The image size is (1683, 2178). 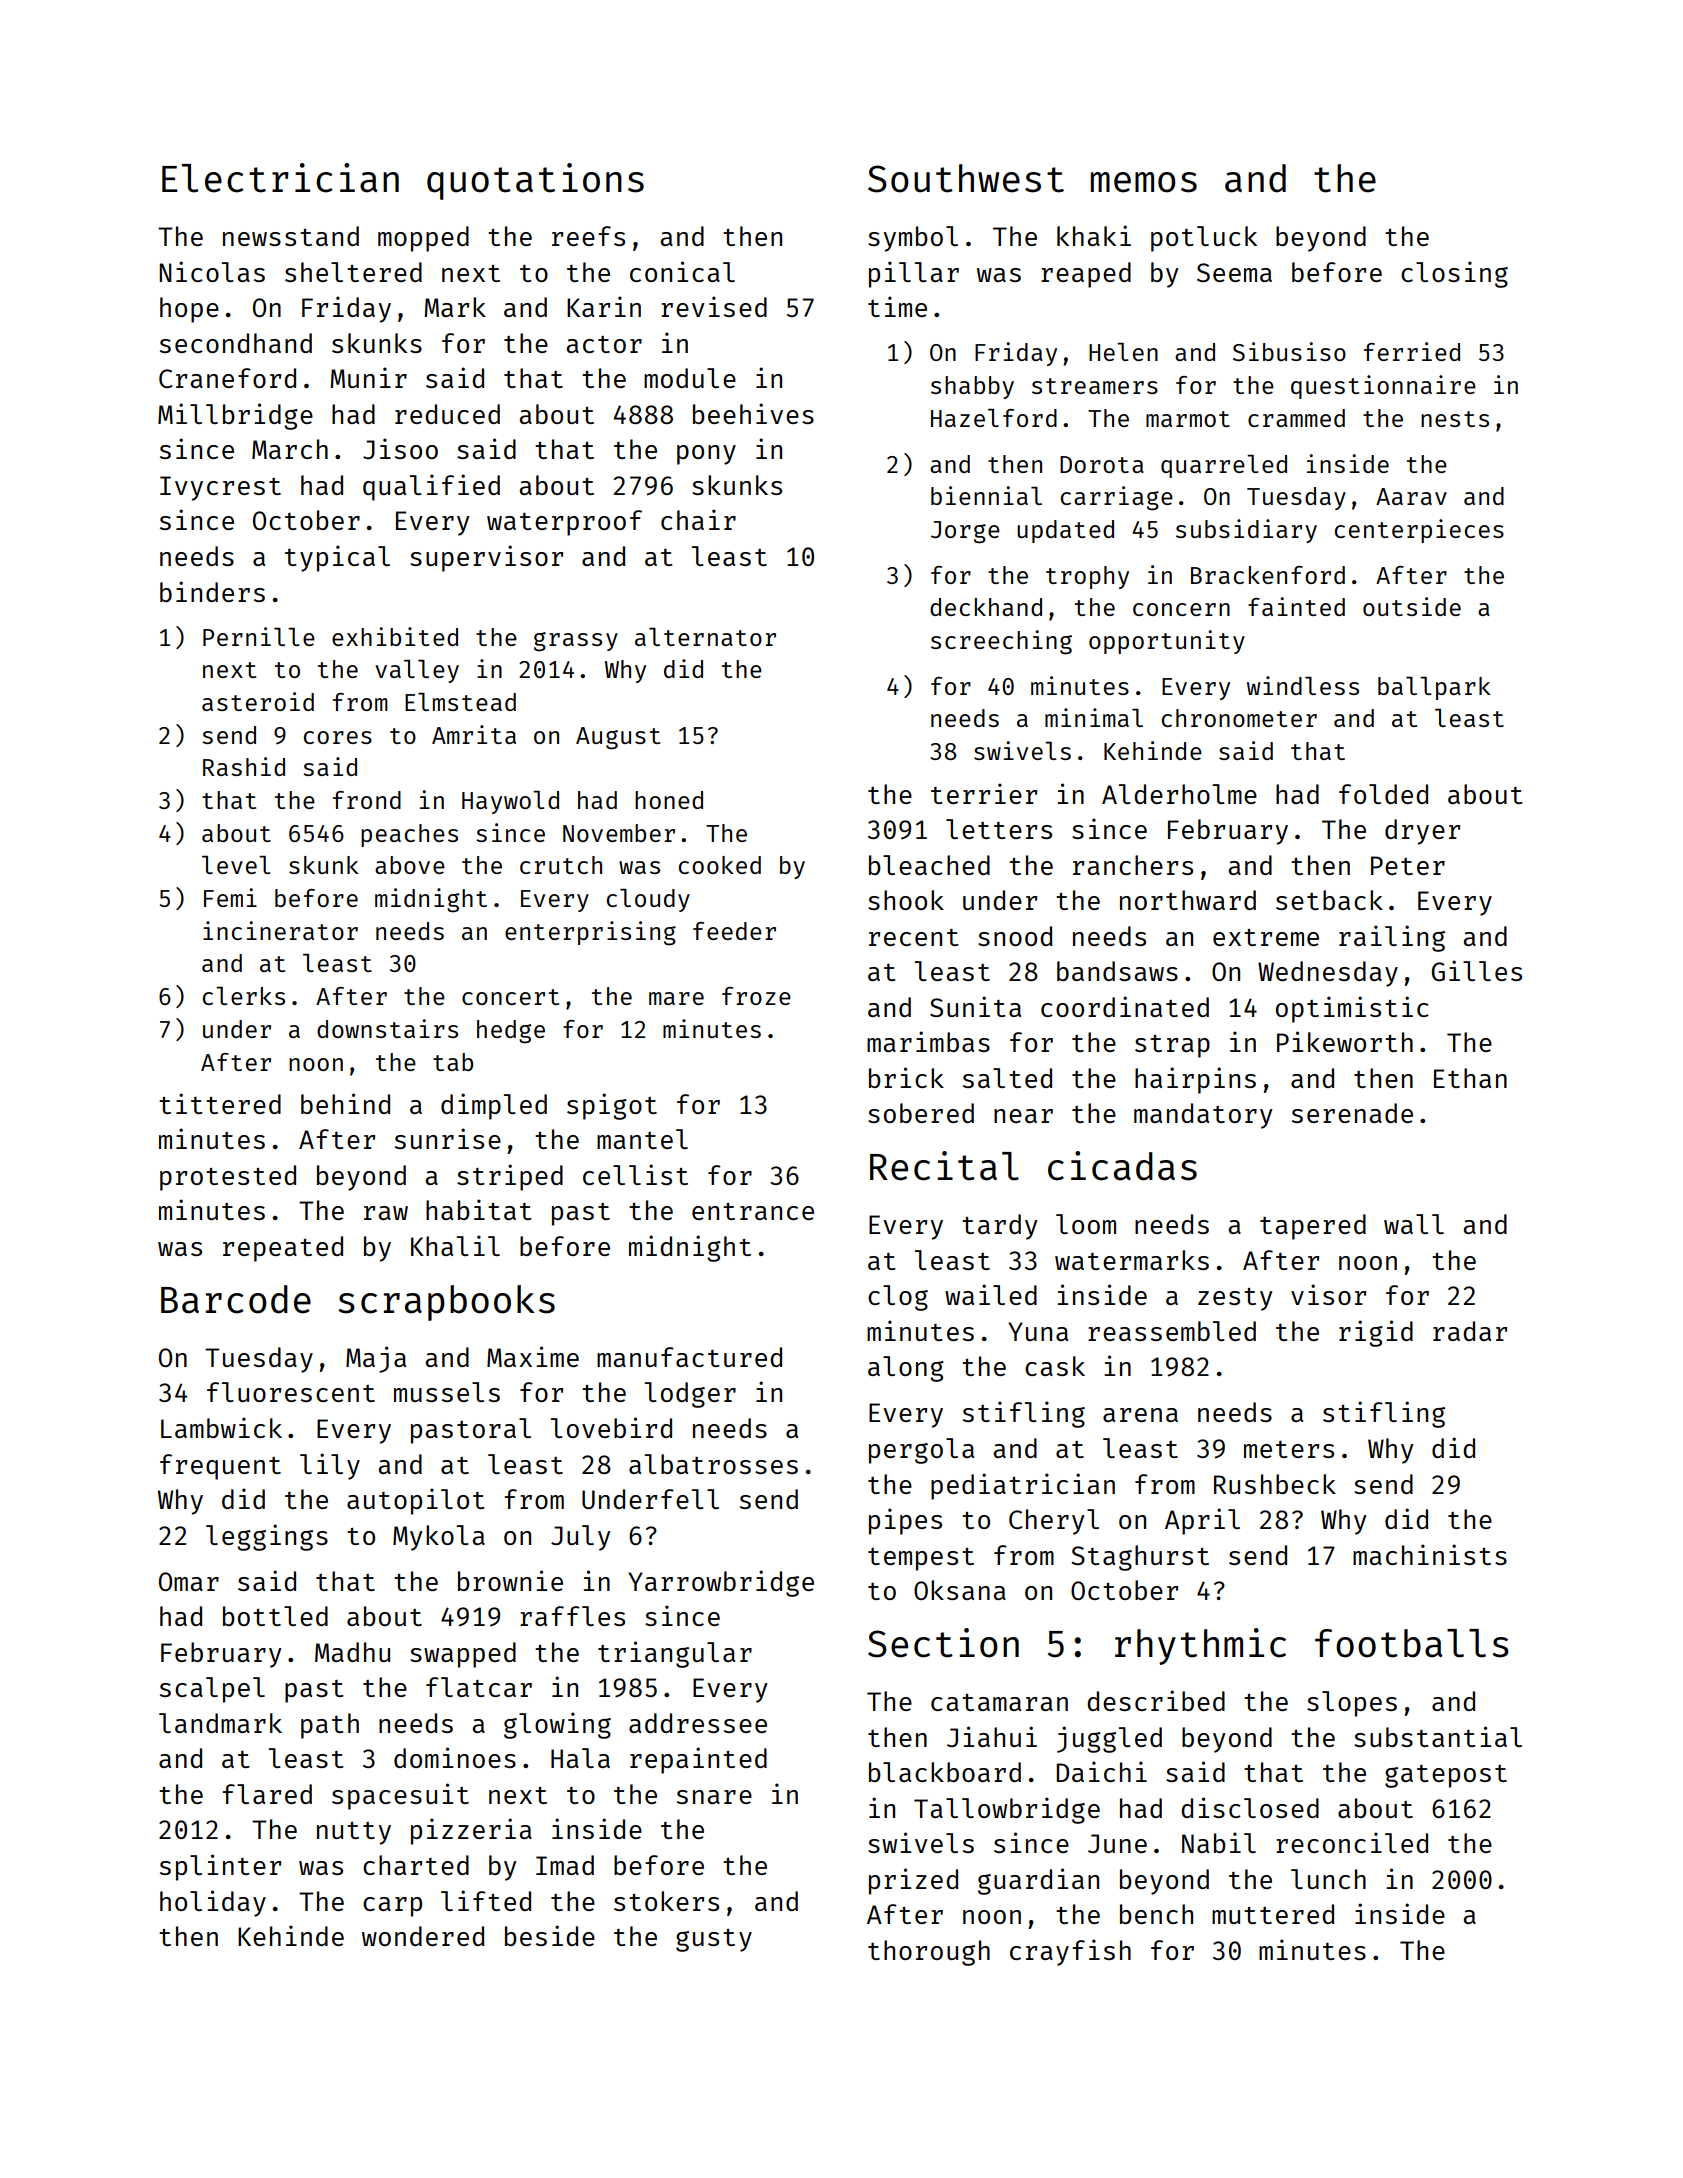 What do you see at coordinates (1419, 531) in the page?
I see `centerpieces` at bounding box center [1419, 531].
